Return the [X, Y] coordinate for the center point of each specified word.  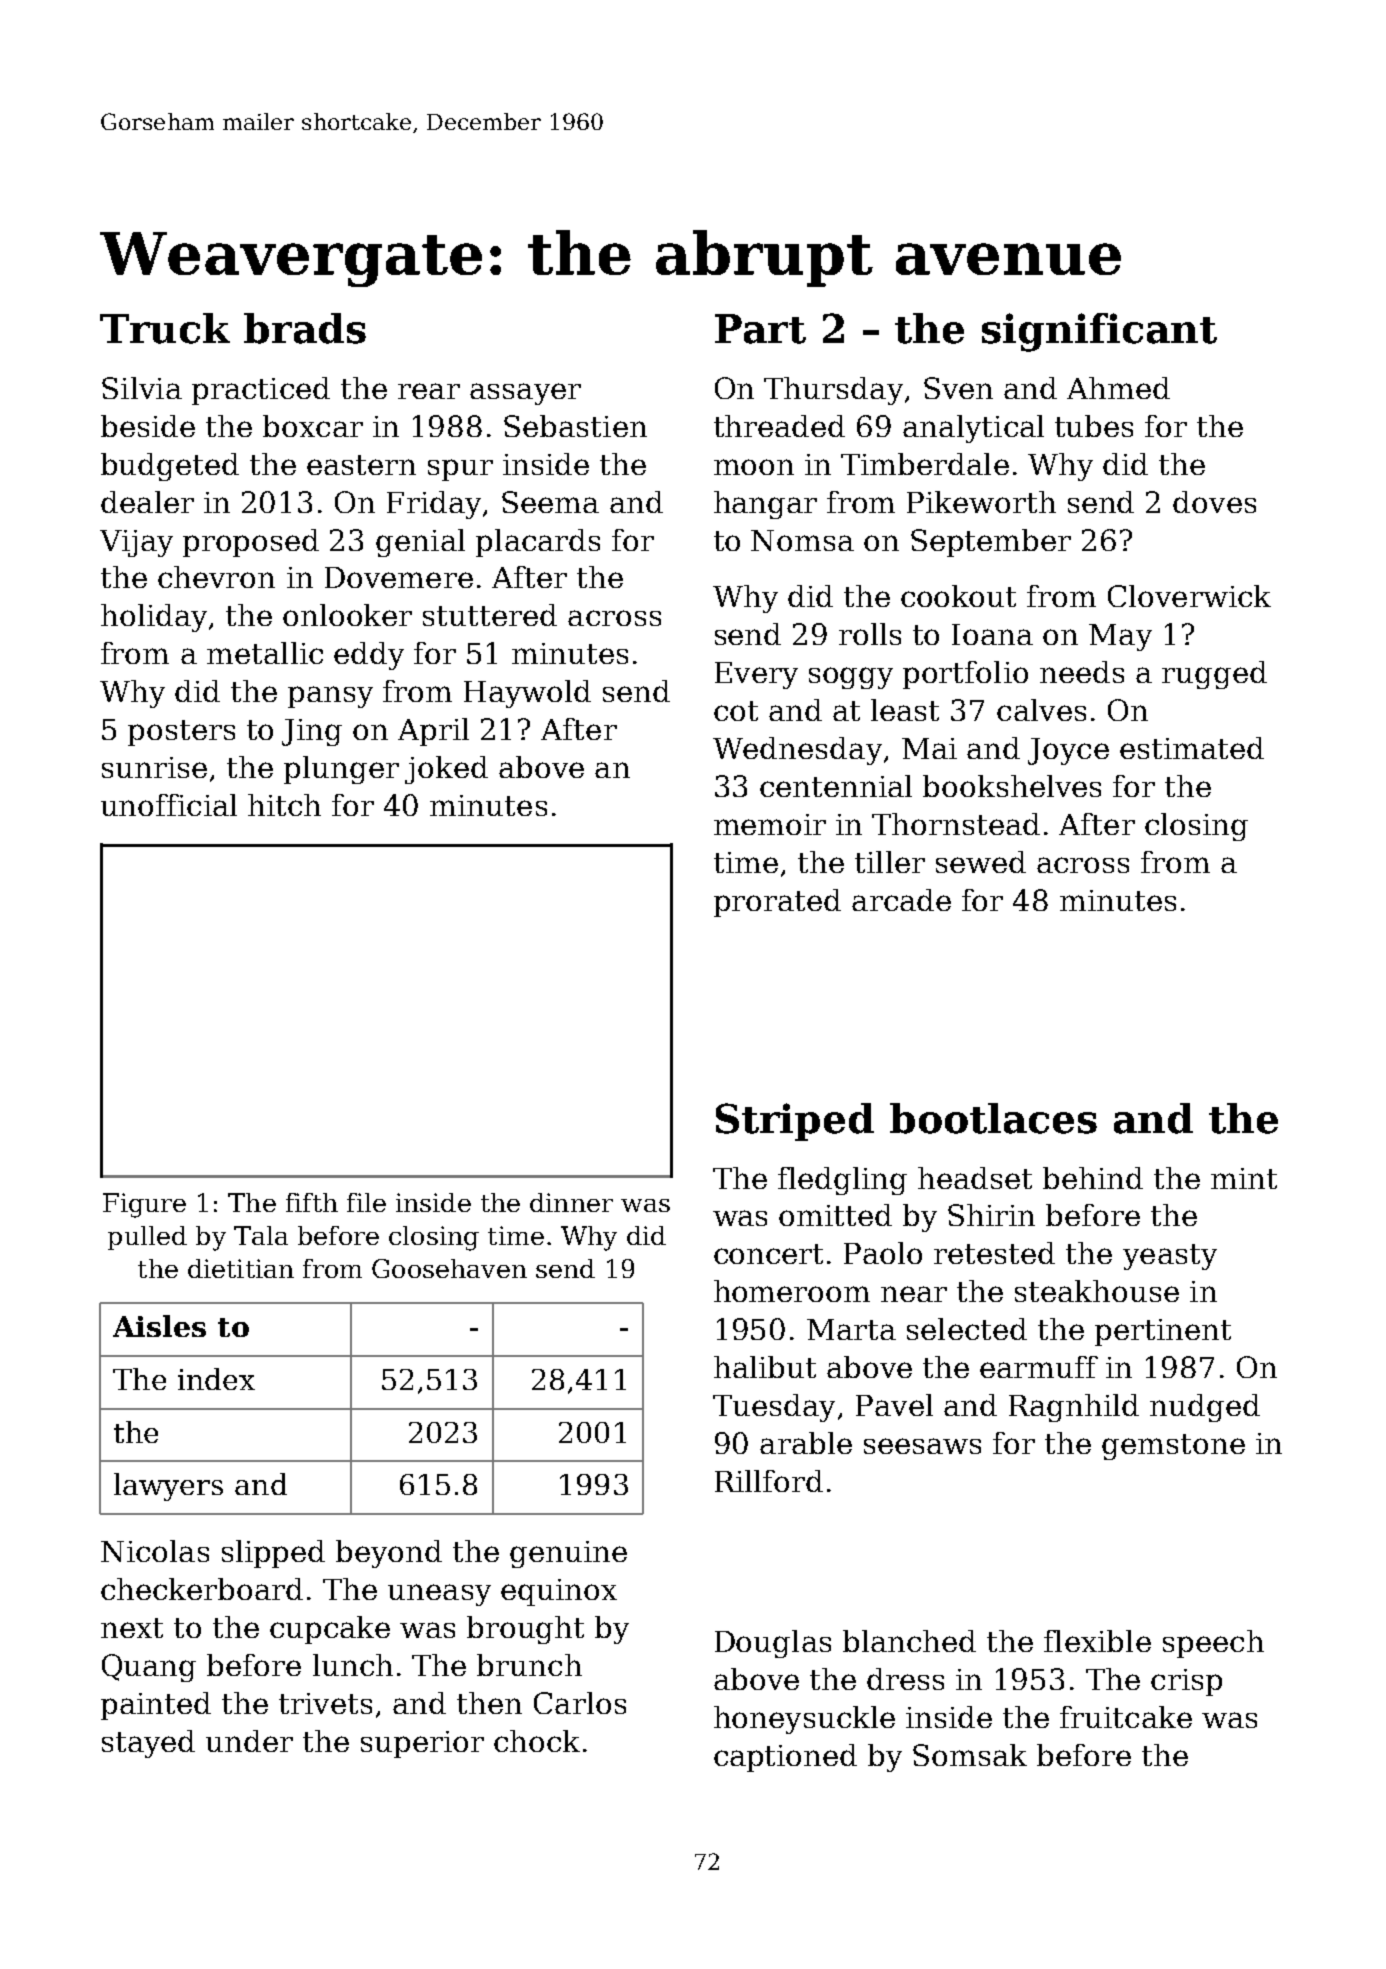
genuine [568, 1554]
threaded [779, 426]
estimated [1192, 748]
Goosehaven [449, 1268]
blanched [909, 1641]
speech [1213, 1644]
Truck [165, 328]
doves [1214, 502]
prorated [777, 903]
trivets [325, 1703]
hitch [284, 805]
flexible [1097, 1641]
